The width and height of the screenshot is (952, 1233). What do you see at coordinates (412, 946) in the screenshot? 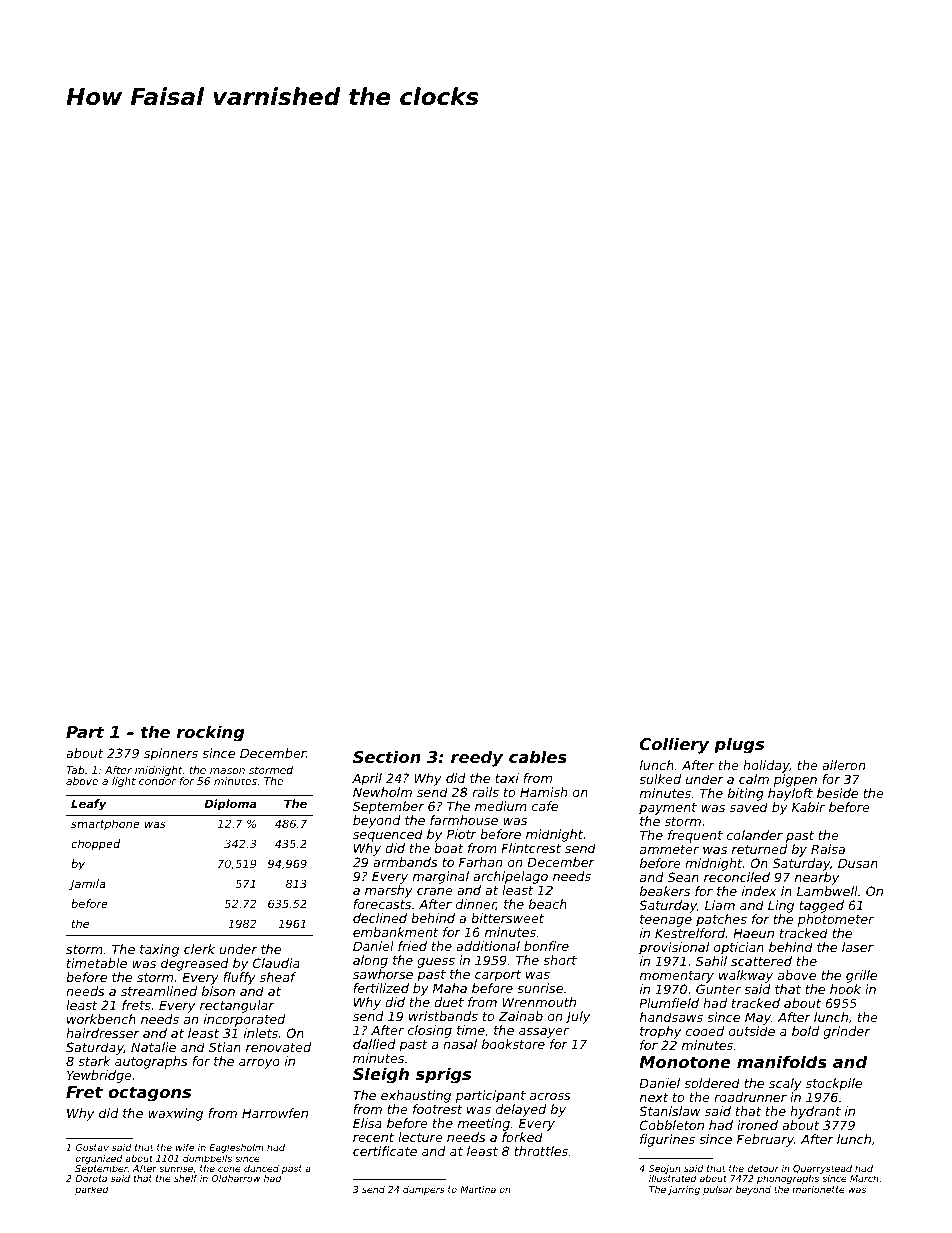
I see `fried` at bounding box center [412, 946].
